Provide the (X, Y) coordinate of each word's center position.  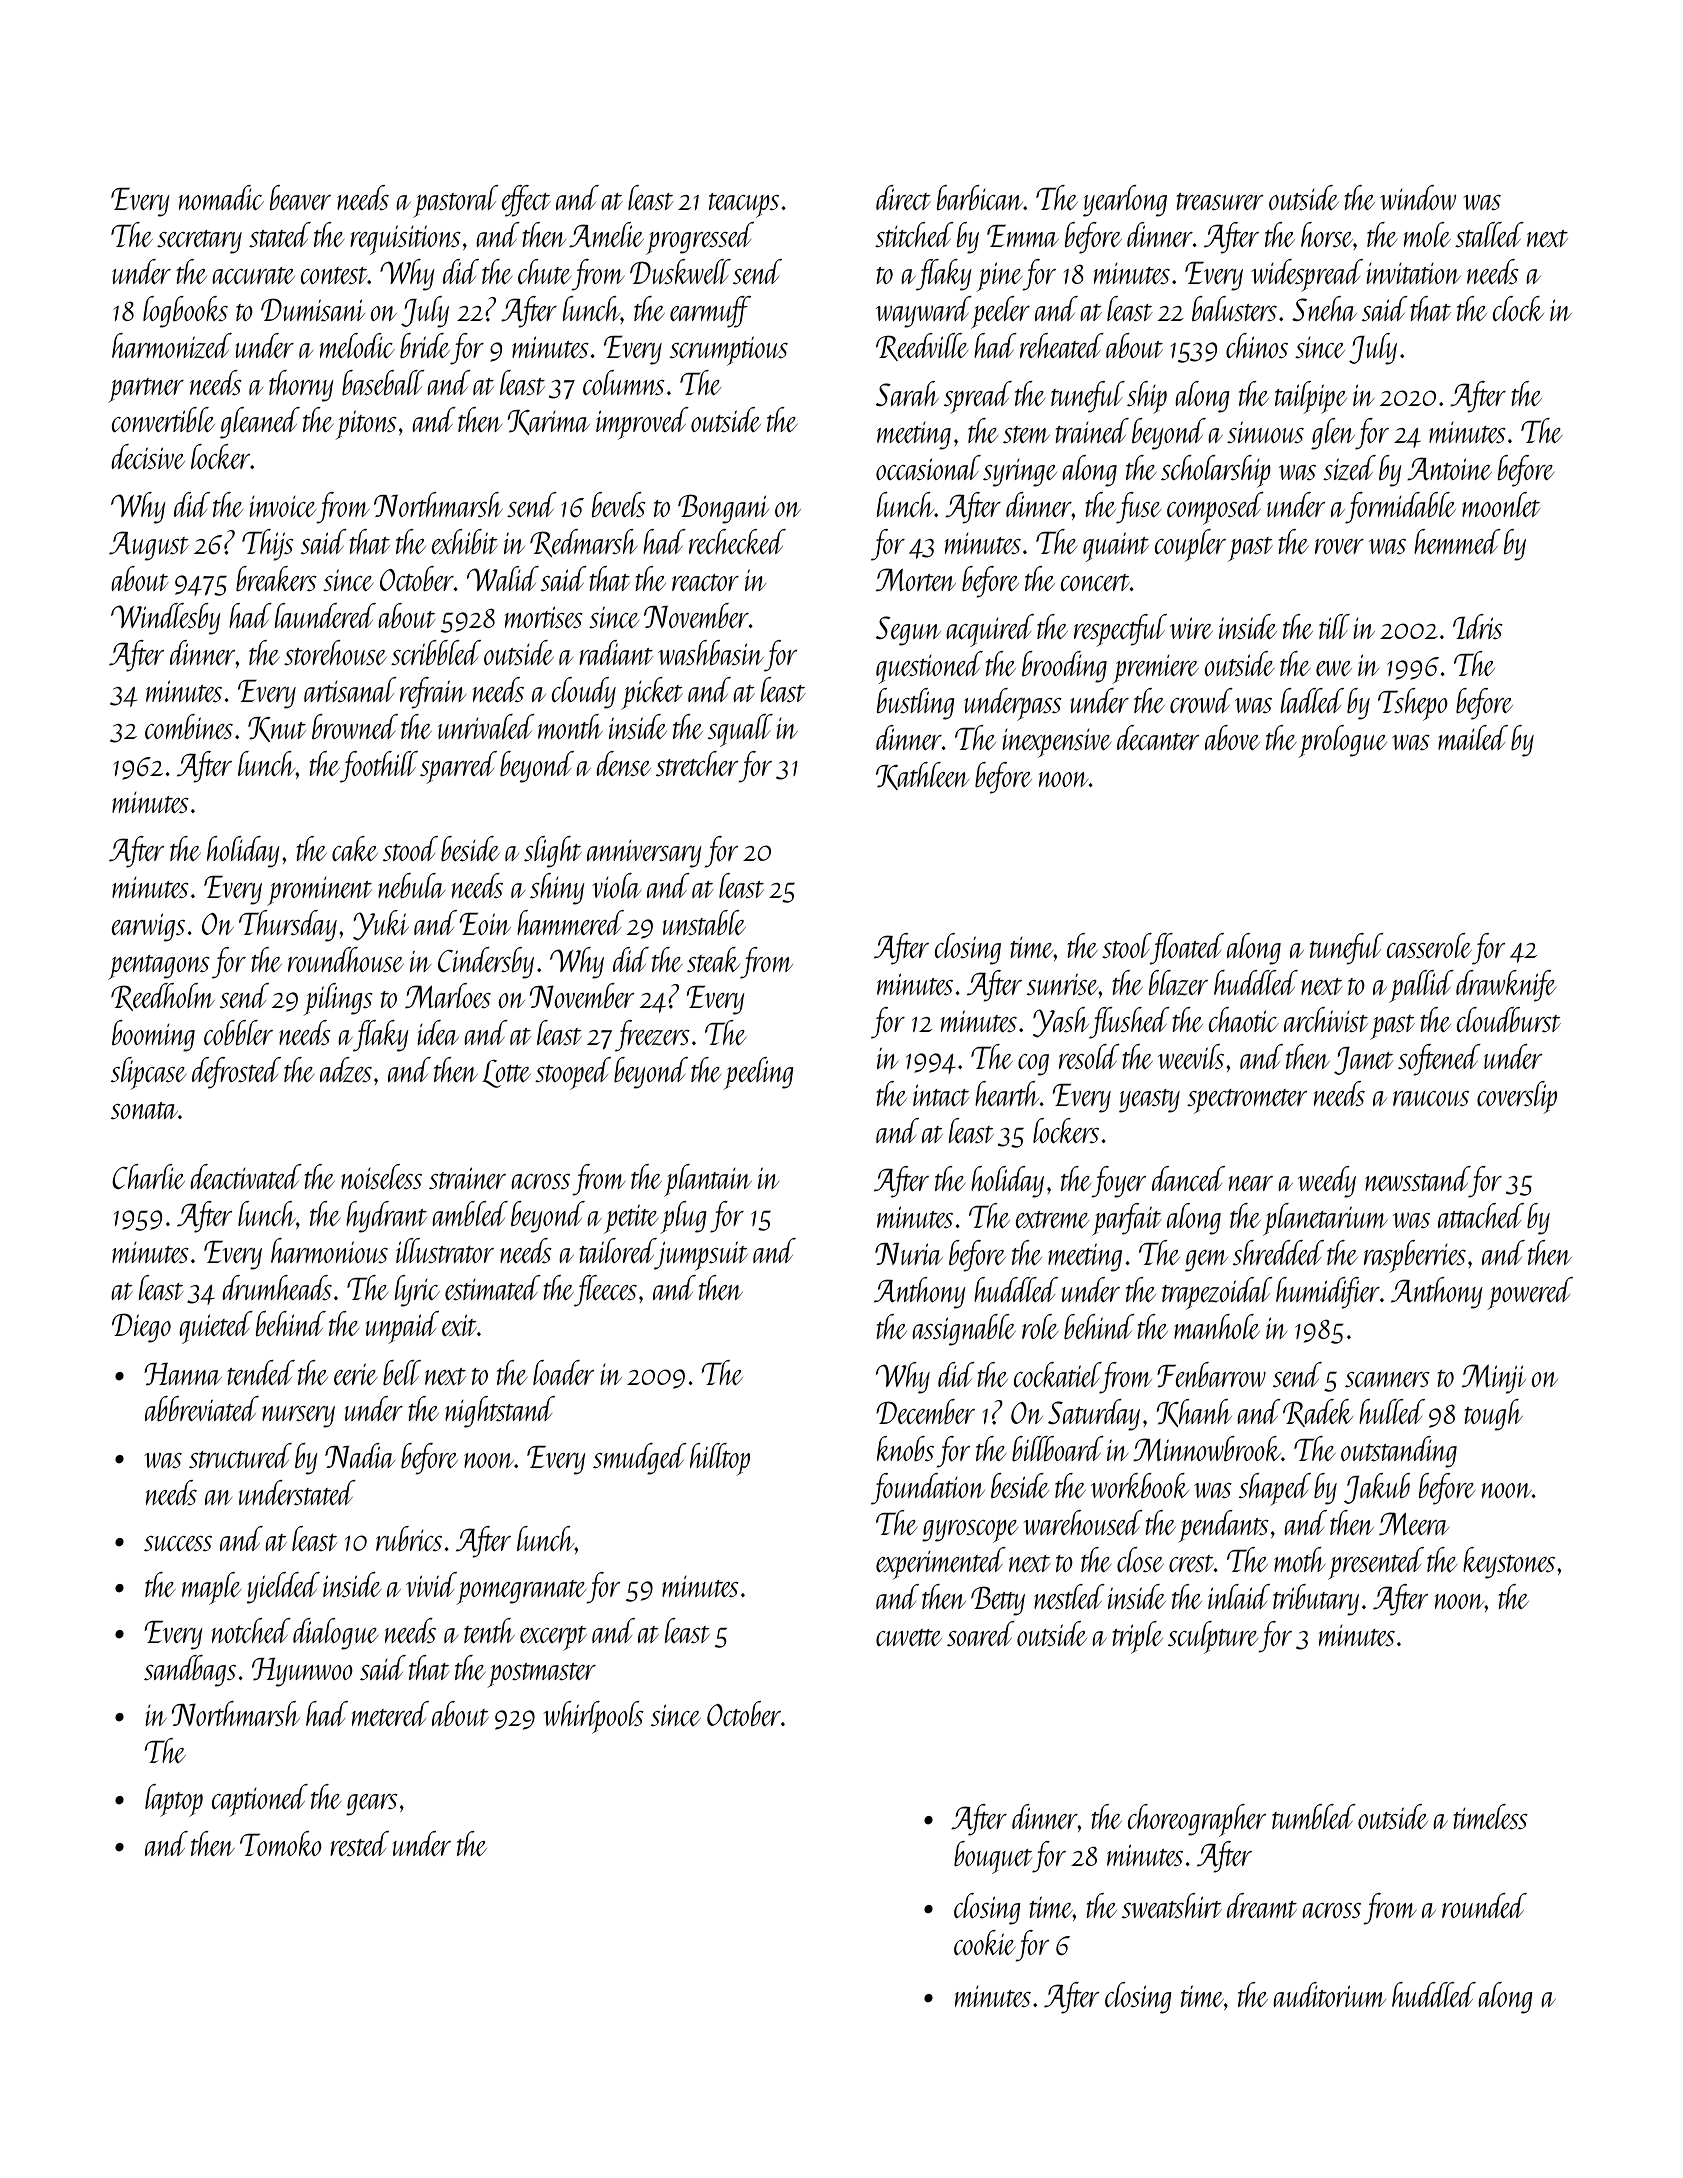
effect (526, 201)
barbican (980, 197)
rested (359, 1843)
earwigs (148, 927)
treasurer (1220, 201)
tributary (1316, 1600)
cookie (984, 1942)
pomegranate (522, 1592)
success (178, 1543)
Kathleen (922, 776)
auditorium (1329, 1994)
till (1334, 626)
